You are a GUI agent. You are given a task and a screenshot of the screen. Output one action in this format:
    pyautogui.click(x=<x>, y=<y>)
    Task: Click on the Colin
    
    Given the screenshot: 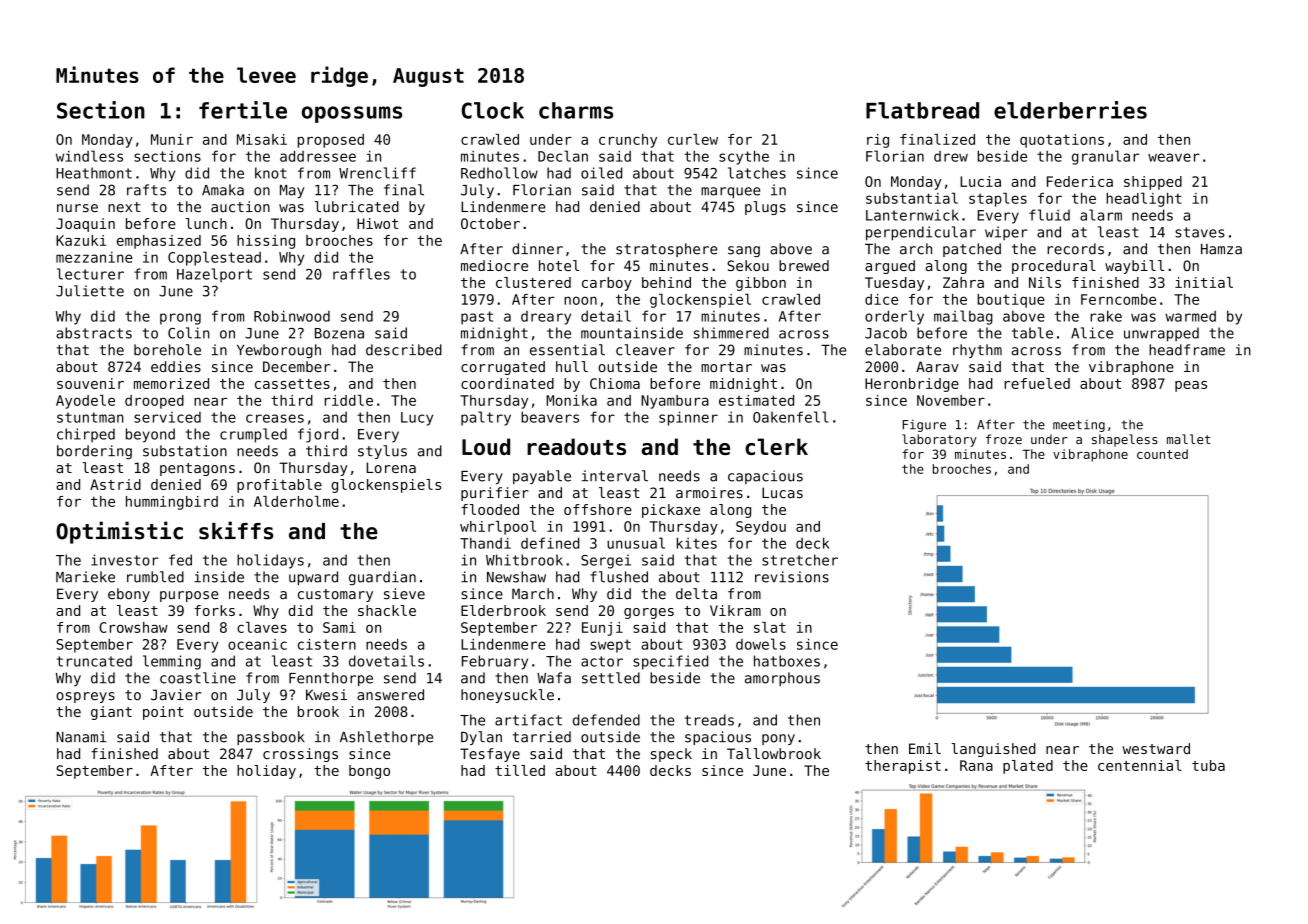 What is the action you would take?
    pyautogui.click(x=188, y=333)
